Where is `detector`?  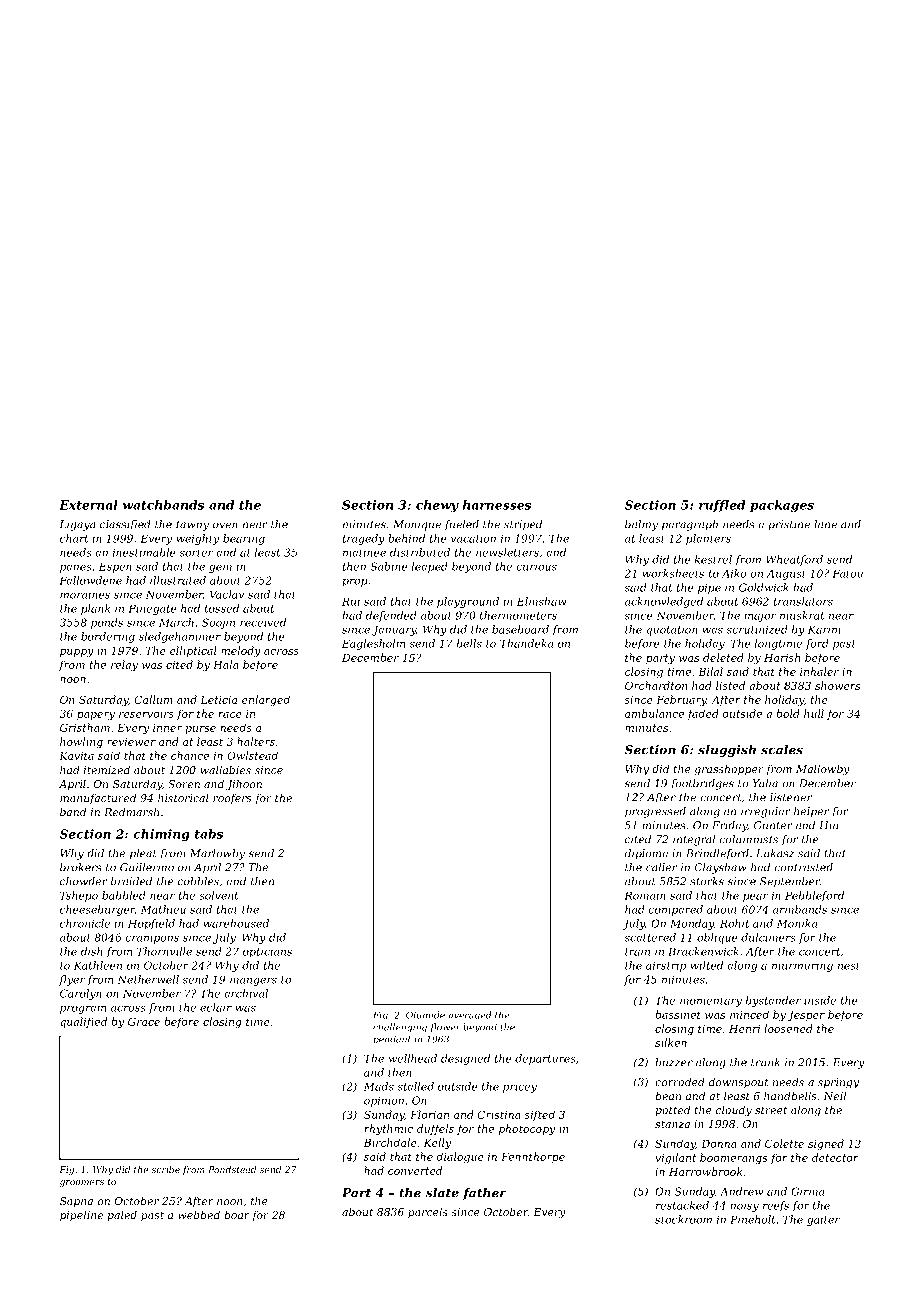 detector is located at coordinates (835, 1157).
